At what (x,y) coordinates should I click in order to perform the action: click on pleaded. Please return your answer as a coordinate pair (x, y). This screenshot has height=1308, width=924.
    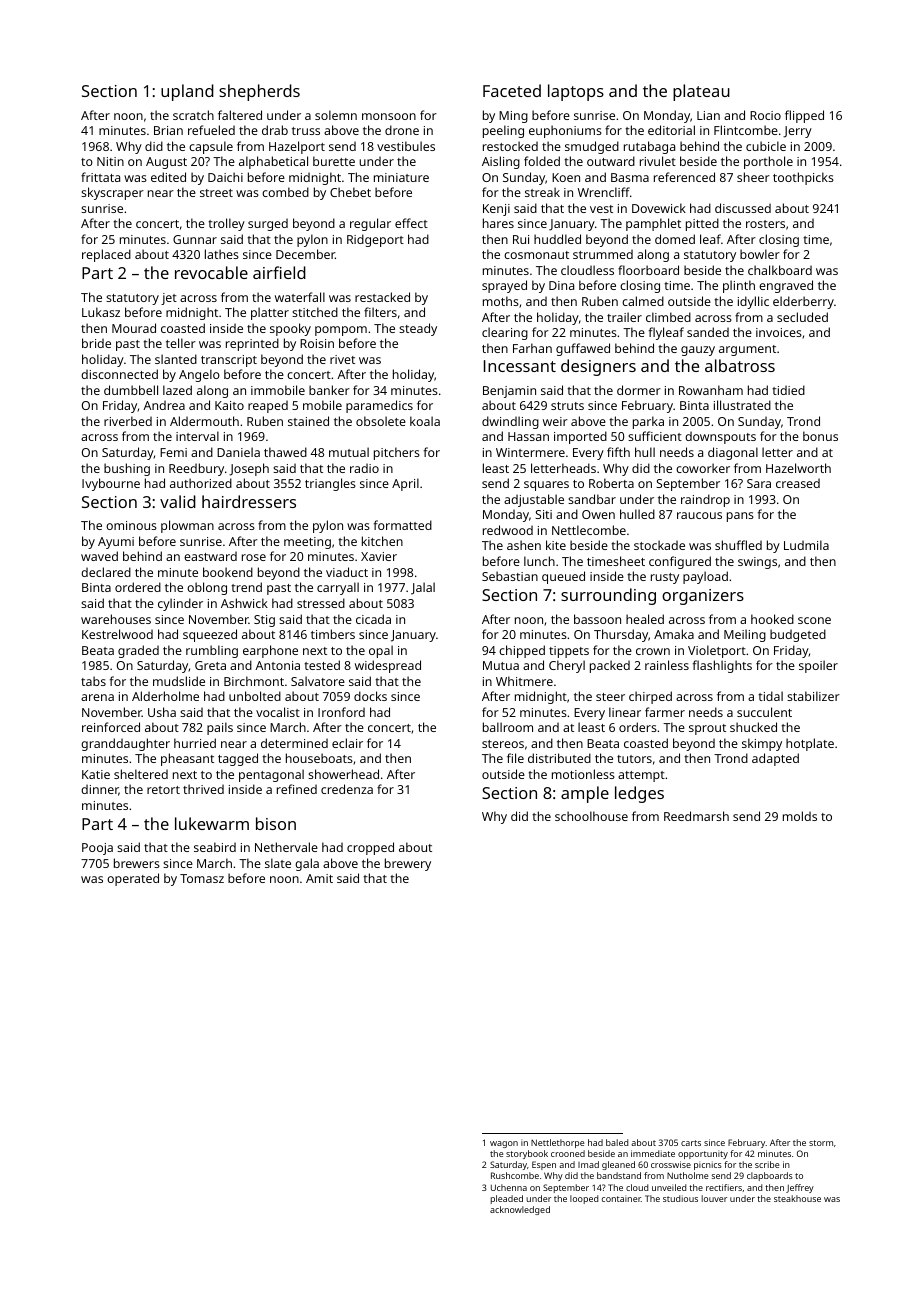
    Looking at the image, I should click on (507, 1199).
